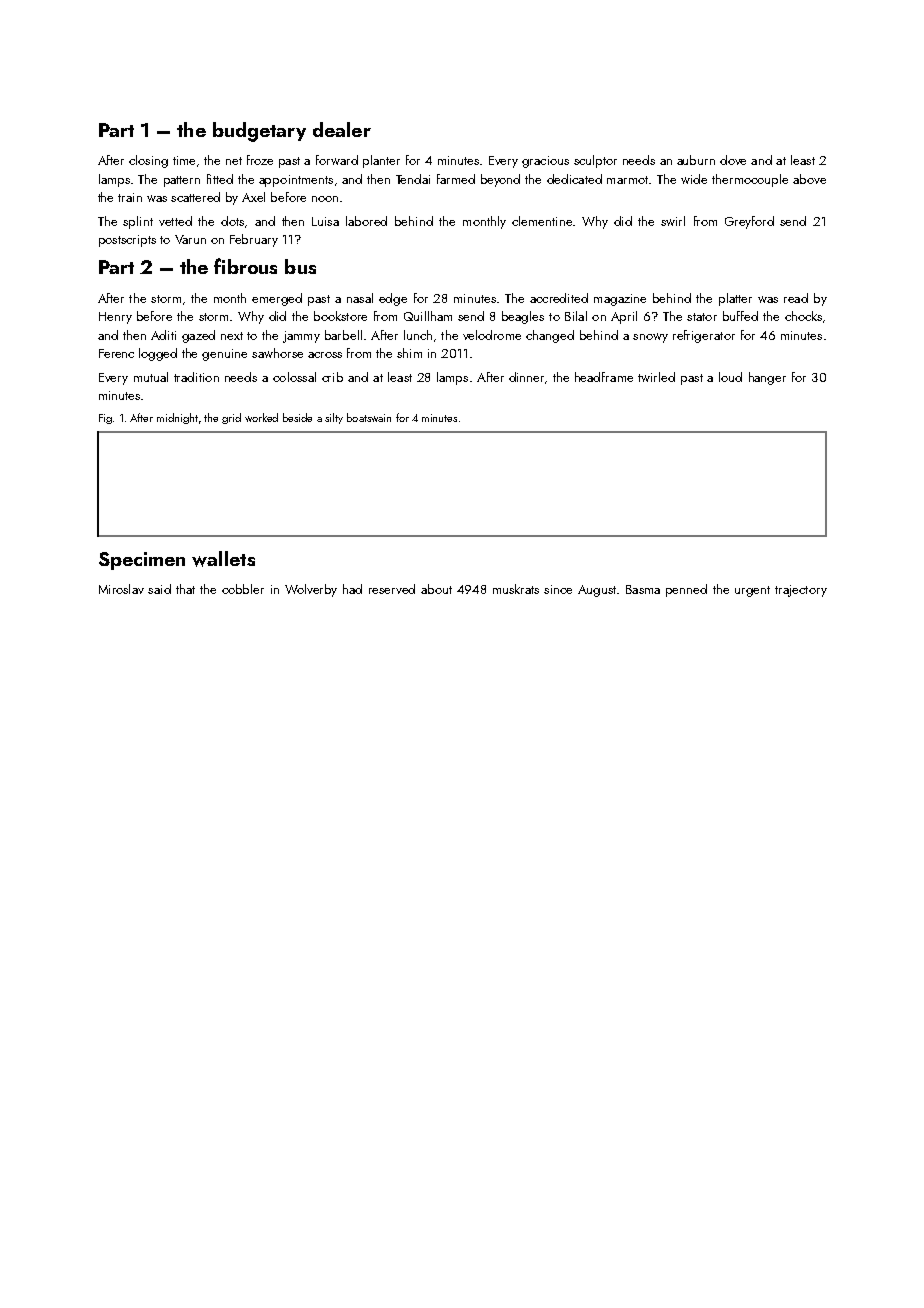 This screenshot has height=1308, width=924. What do you see at coordinates (138, 222) in the screenshot?
I see `splint` at bounding box center [138, 222].
